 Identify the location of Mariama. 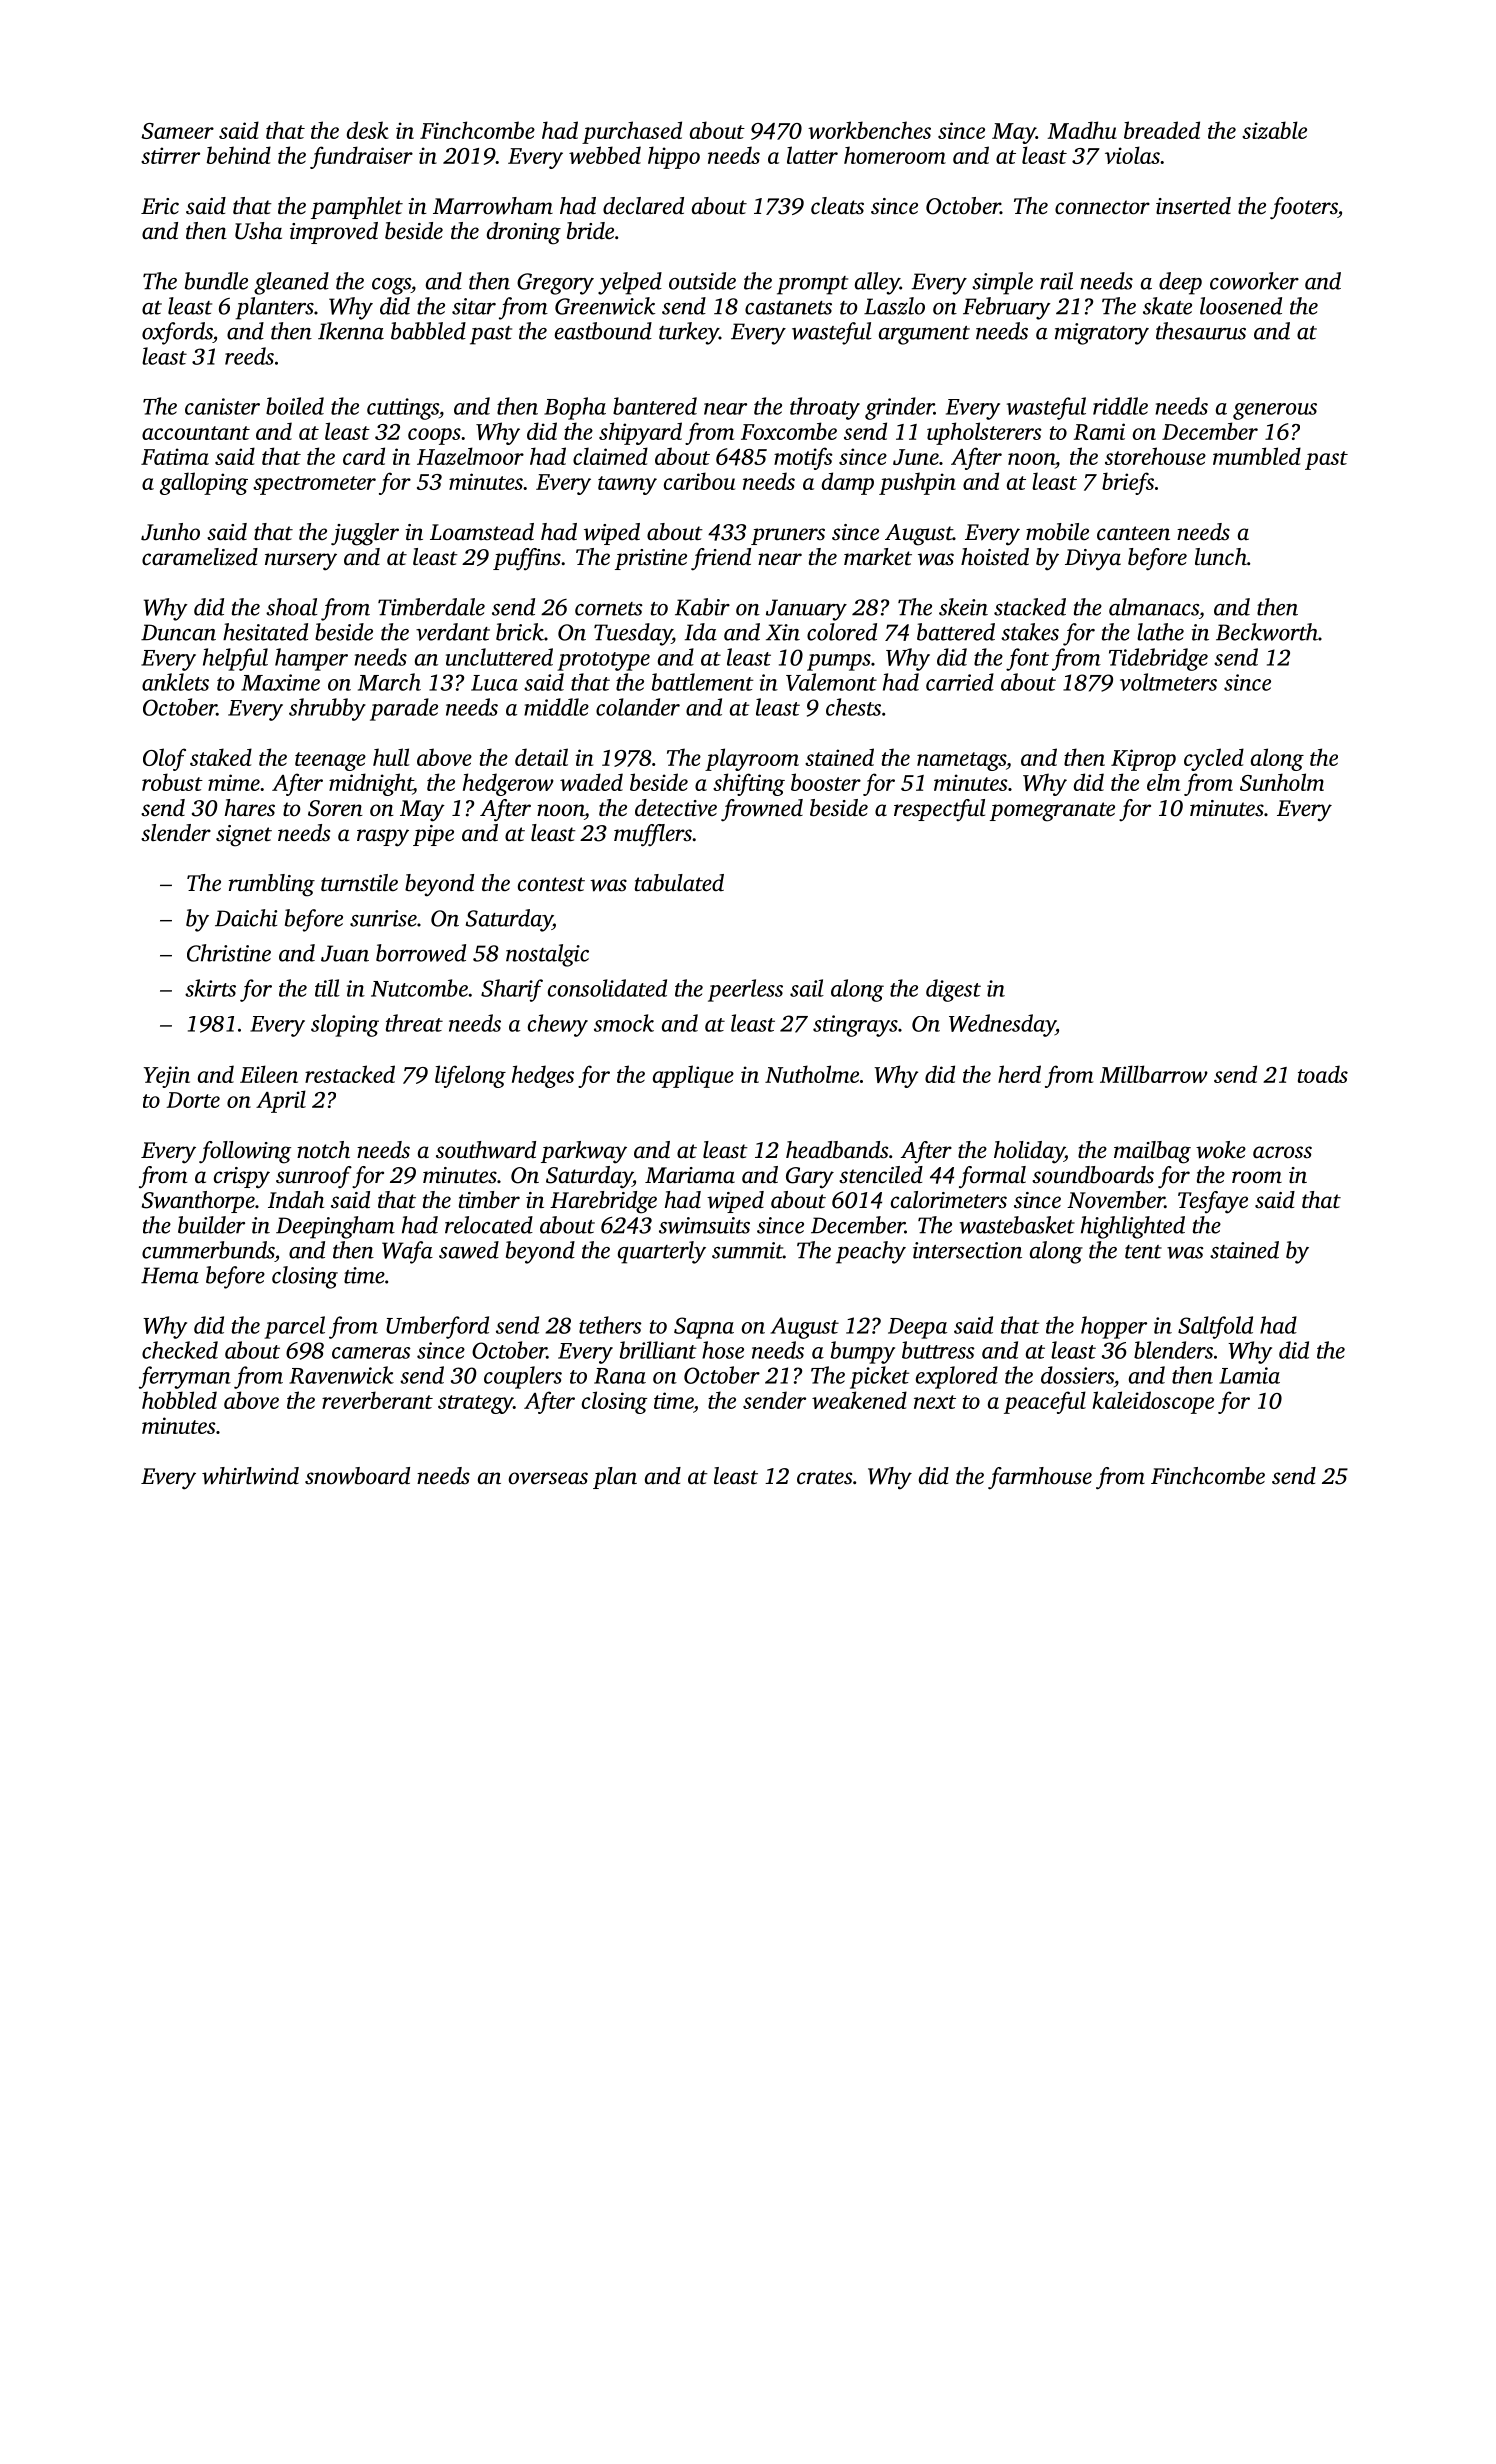
(690, 1175).
